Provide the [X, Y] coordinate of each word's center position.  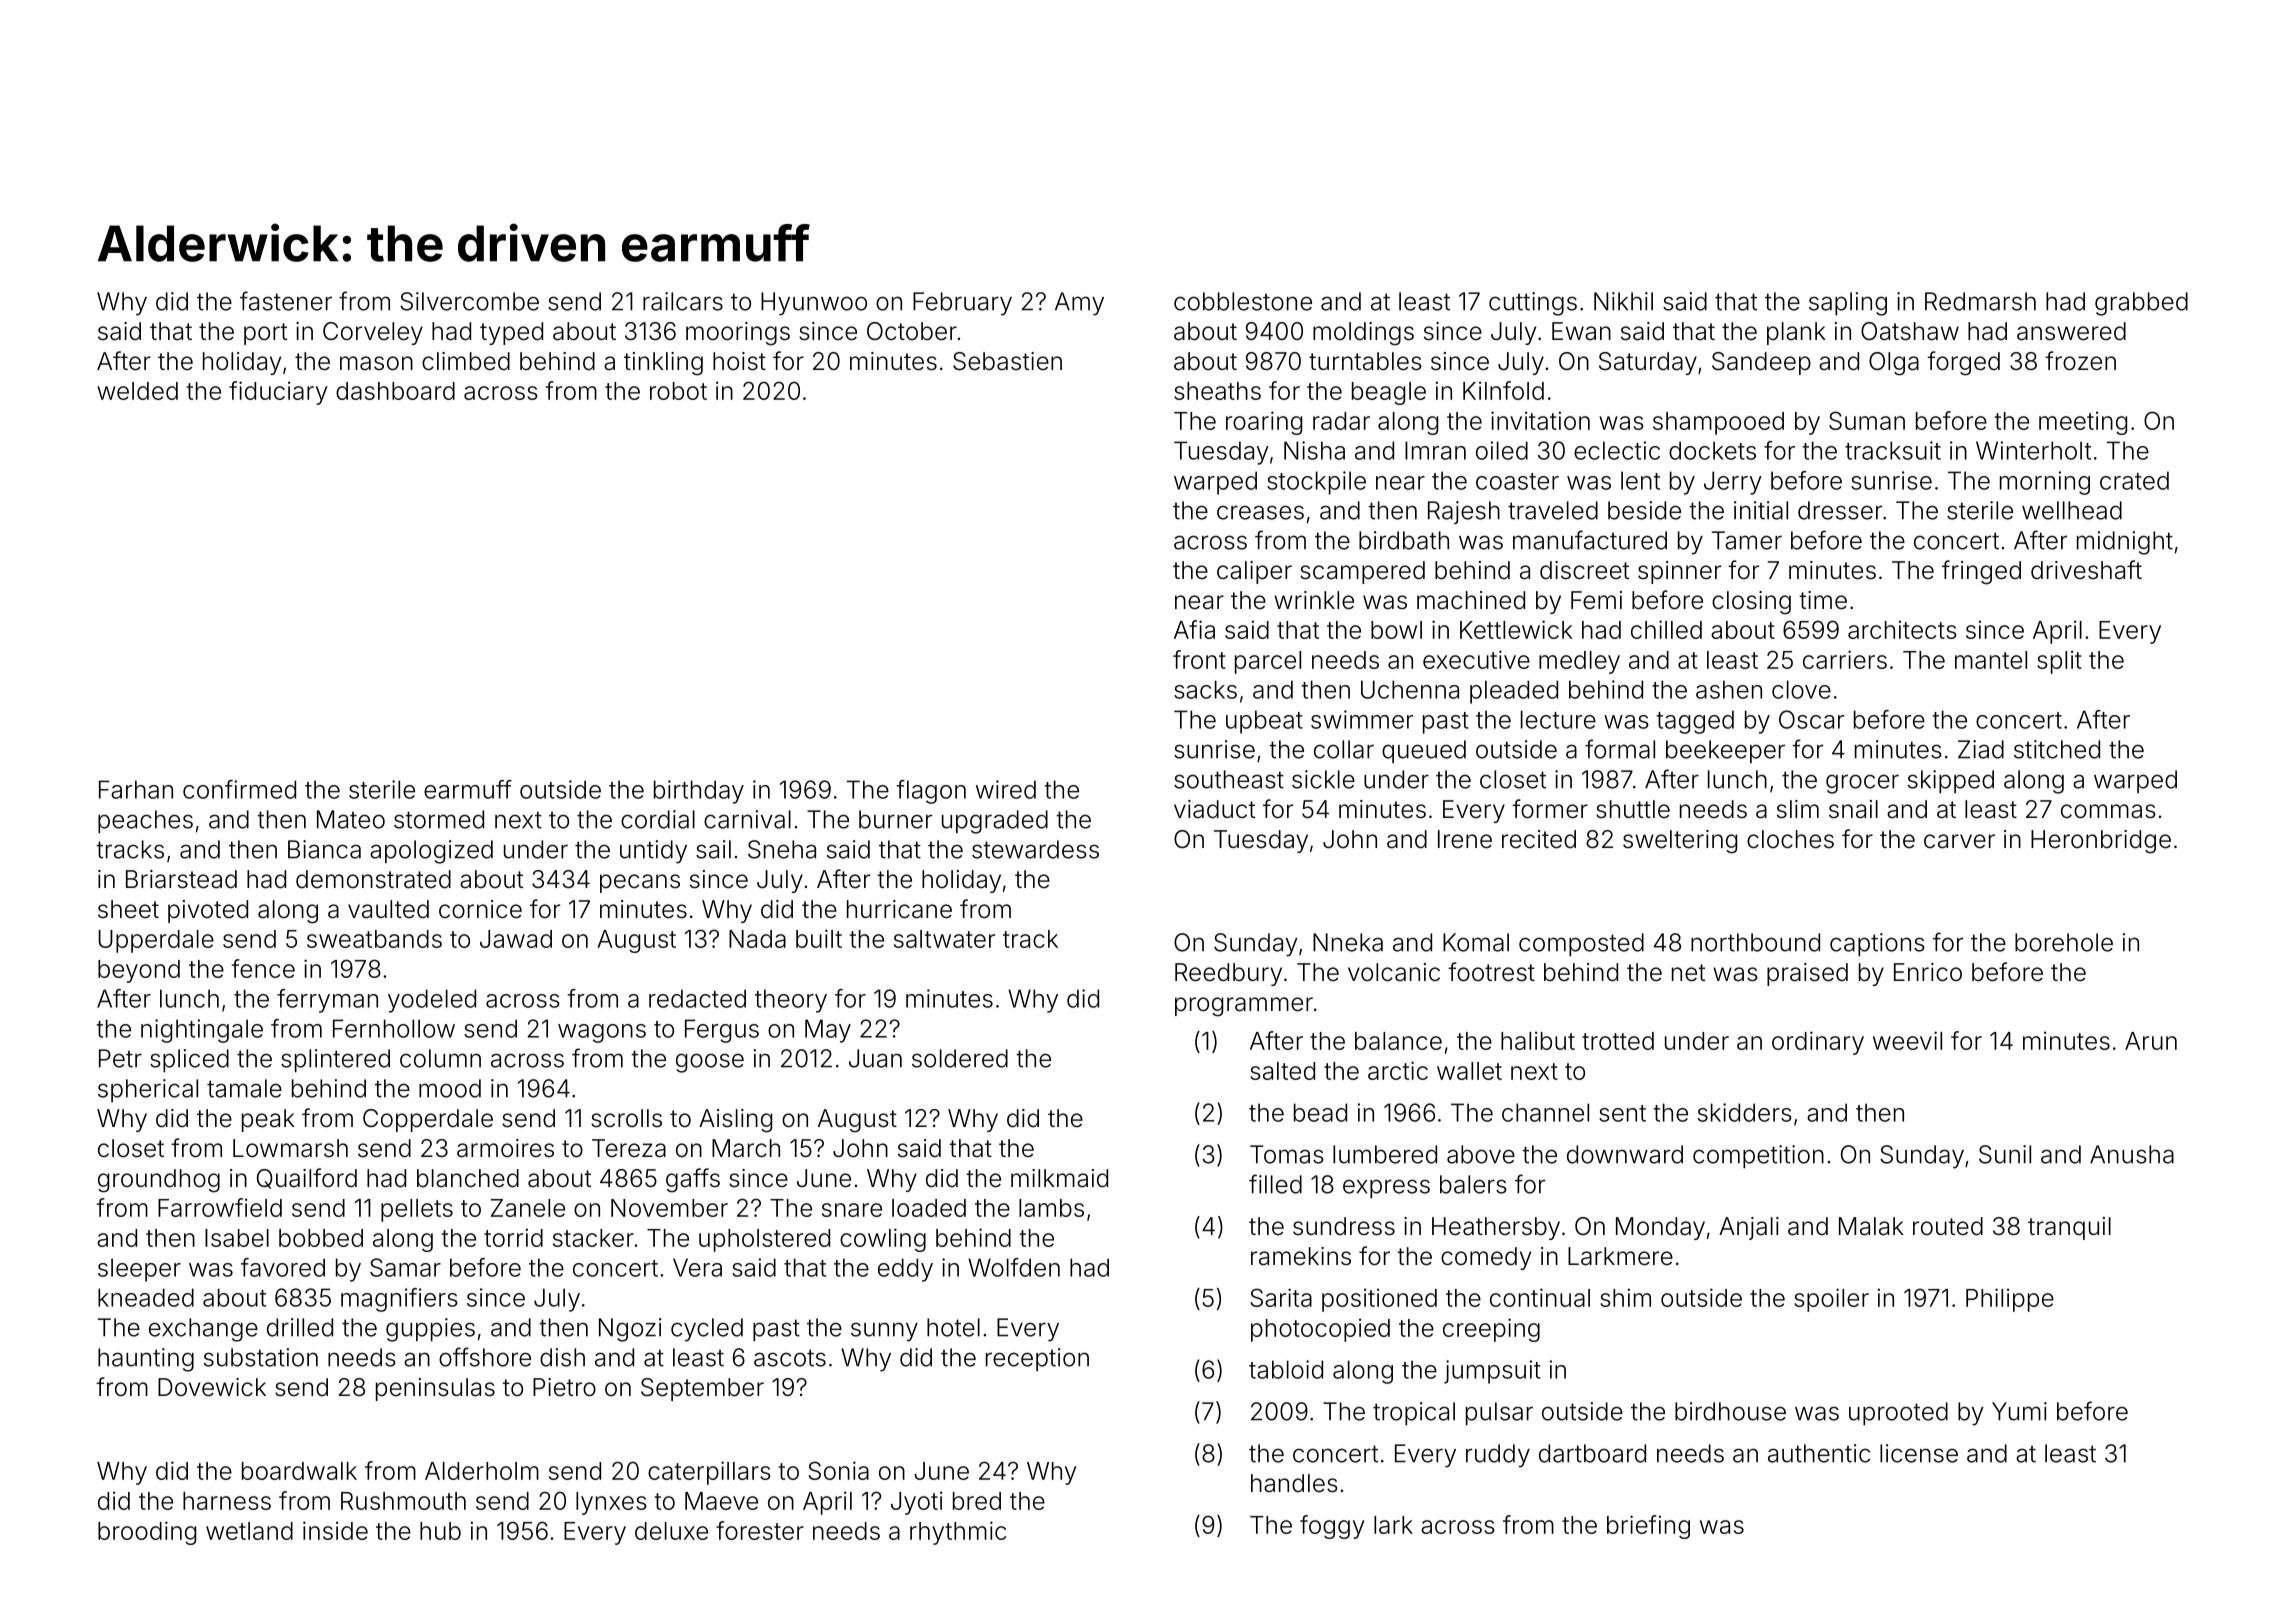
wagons [602, 1033]
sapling [1848, 304]
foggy [1332, 1527]
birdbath [1404, 540]
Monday [1660, 1228]
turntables [1365, 361]
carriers [1845, 659]
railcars [683, 301]
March [746, 1148]
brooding [147, 1533]
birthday [699, 792]
